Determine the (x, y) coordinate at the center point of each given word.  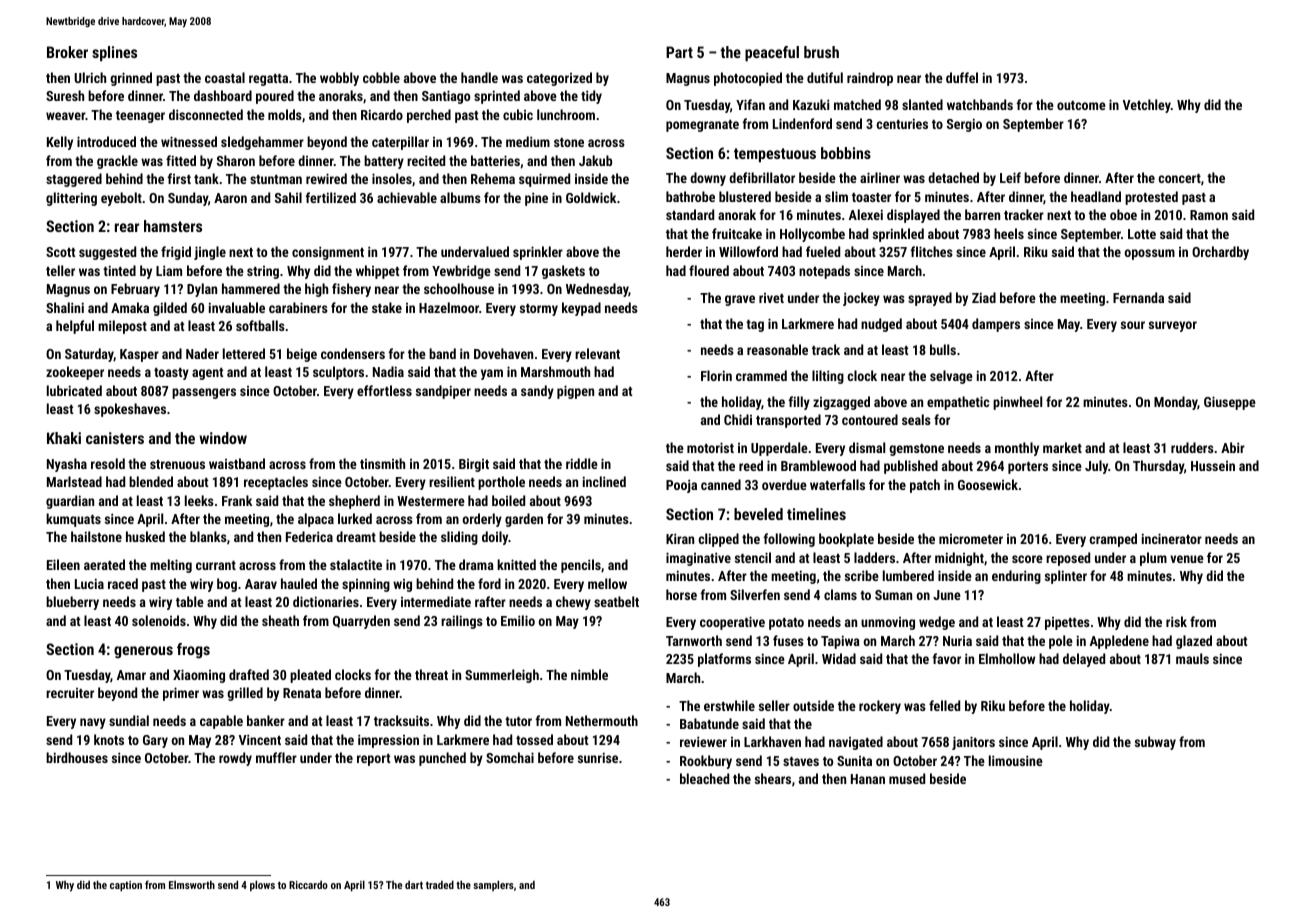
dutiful (825, 77)
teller (60, 270)
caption (126, 886)
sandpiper (443, 392)
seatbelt (616, 601)
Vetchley (1147, 106)
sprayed (930, 299)
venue (1187, 559)
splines (114, 53)
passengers (204, 393)
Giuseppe (1230, 403)
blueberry (72, 603)
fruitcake (737, 233)
